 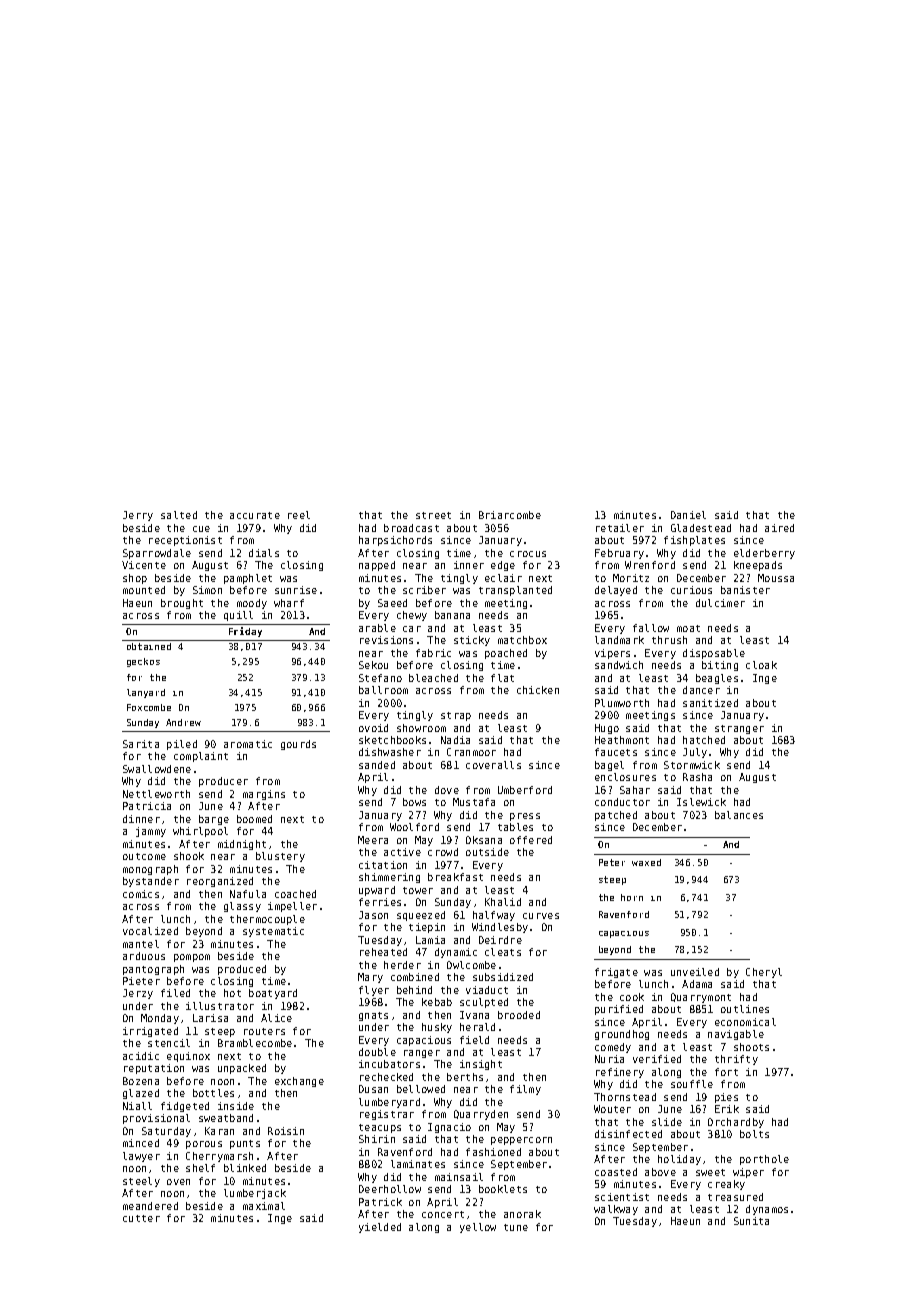 I want to click on showroom, so click(x=421, y=728).
